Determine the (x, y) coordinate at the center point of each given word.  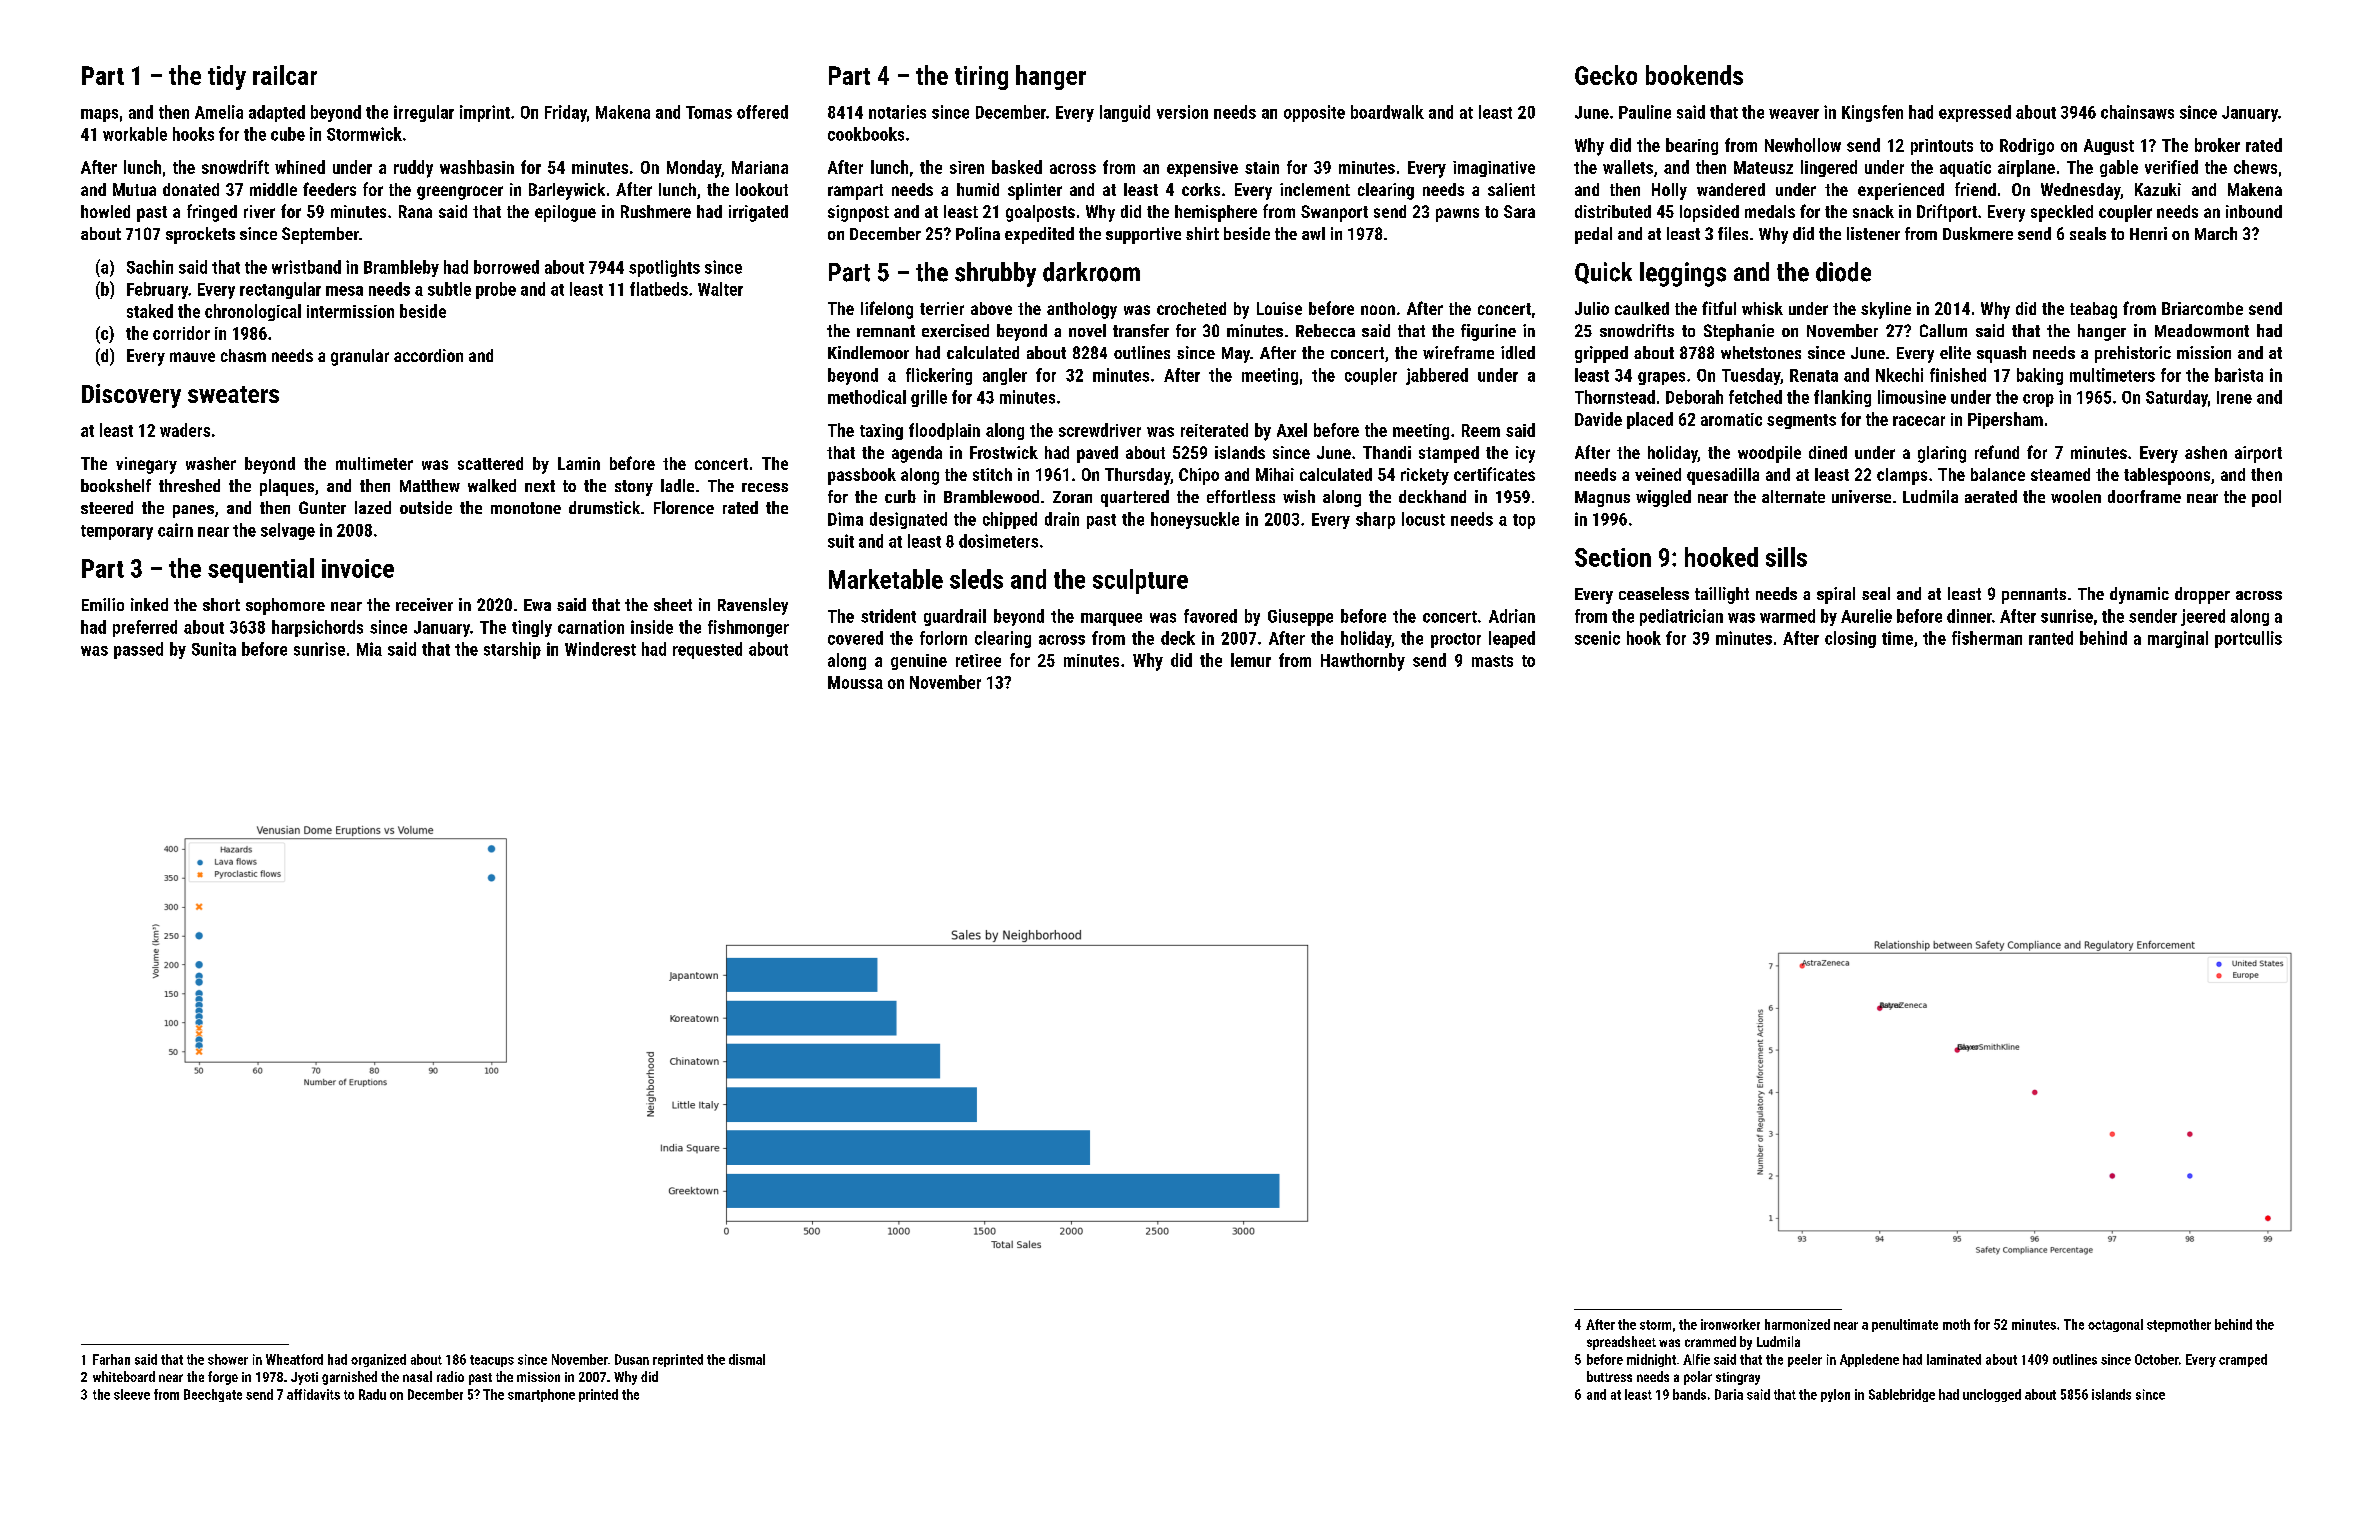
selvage (288, 531)
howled (105, 211)
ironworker (1730, 1324)
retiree (978, 660)
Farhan (111, 1359)
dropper (2202, 595)
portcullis (2248, 639)
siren (967, 167)
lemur (1251, 660)
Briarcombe (2202, 308)
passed (138, 650)
